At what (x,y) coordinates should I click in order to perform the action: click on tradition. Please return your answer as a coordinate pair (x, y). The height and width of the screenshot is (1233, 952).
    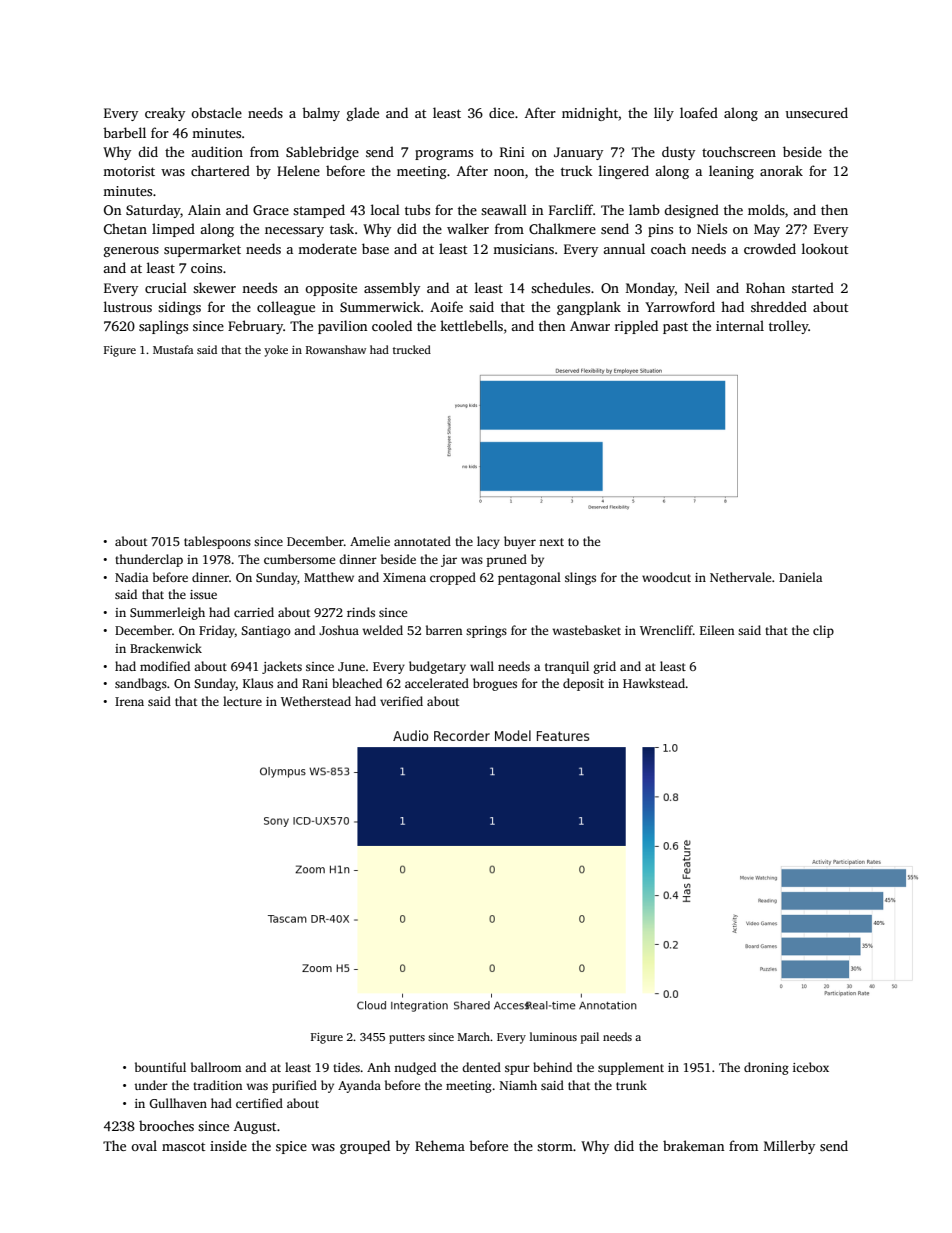
    Looking at the image, I should click on (218, 1085).
